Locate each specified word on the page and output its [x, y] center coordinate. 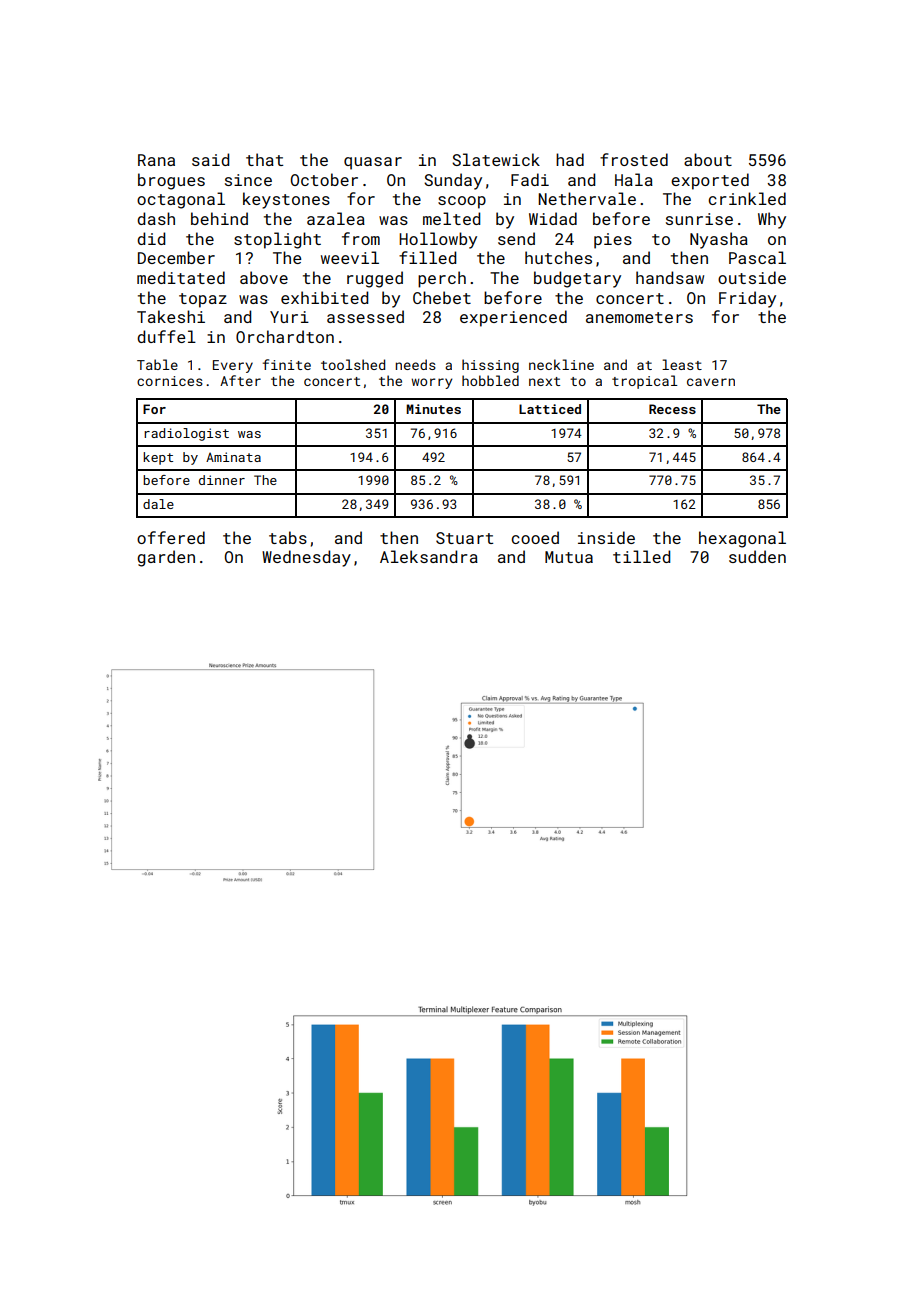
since [248, 180]
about [708, 159]
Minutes [433, 409]
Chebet [442, 297]
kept [158, 458]
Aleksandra [429, 556]
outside [752, 277]
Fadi [530, 179]
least [682, 364]
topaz [203, 300]
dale [158, 504]
